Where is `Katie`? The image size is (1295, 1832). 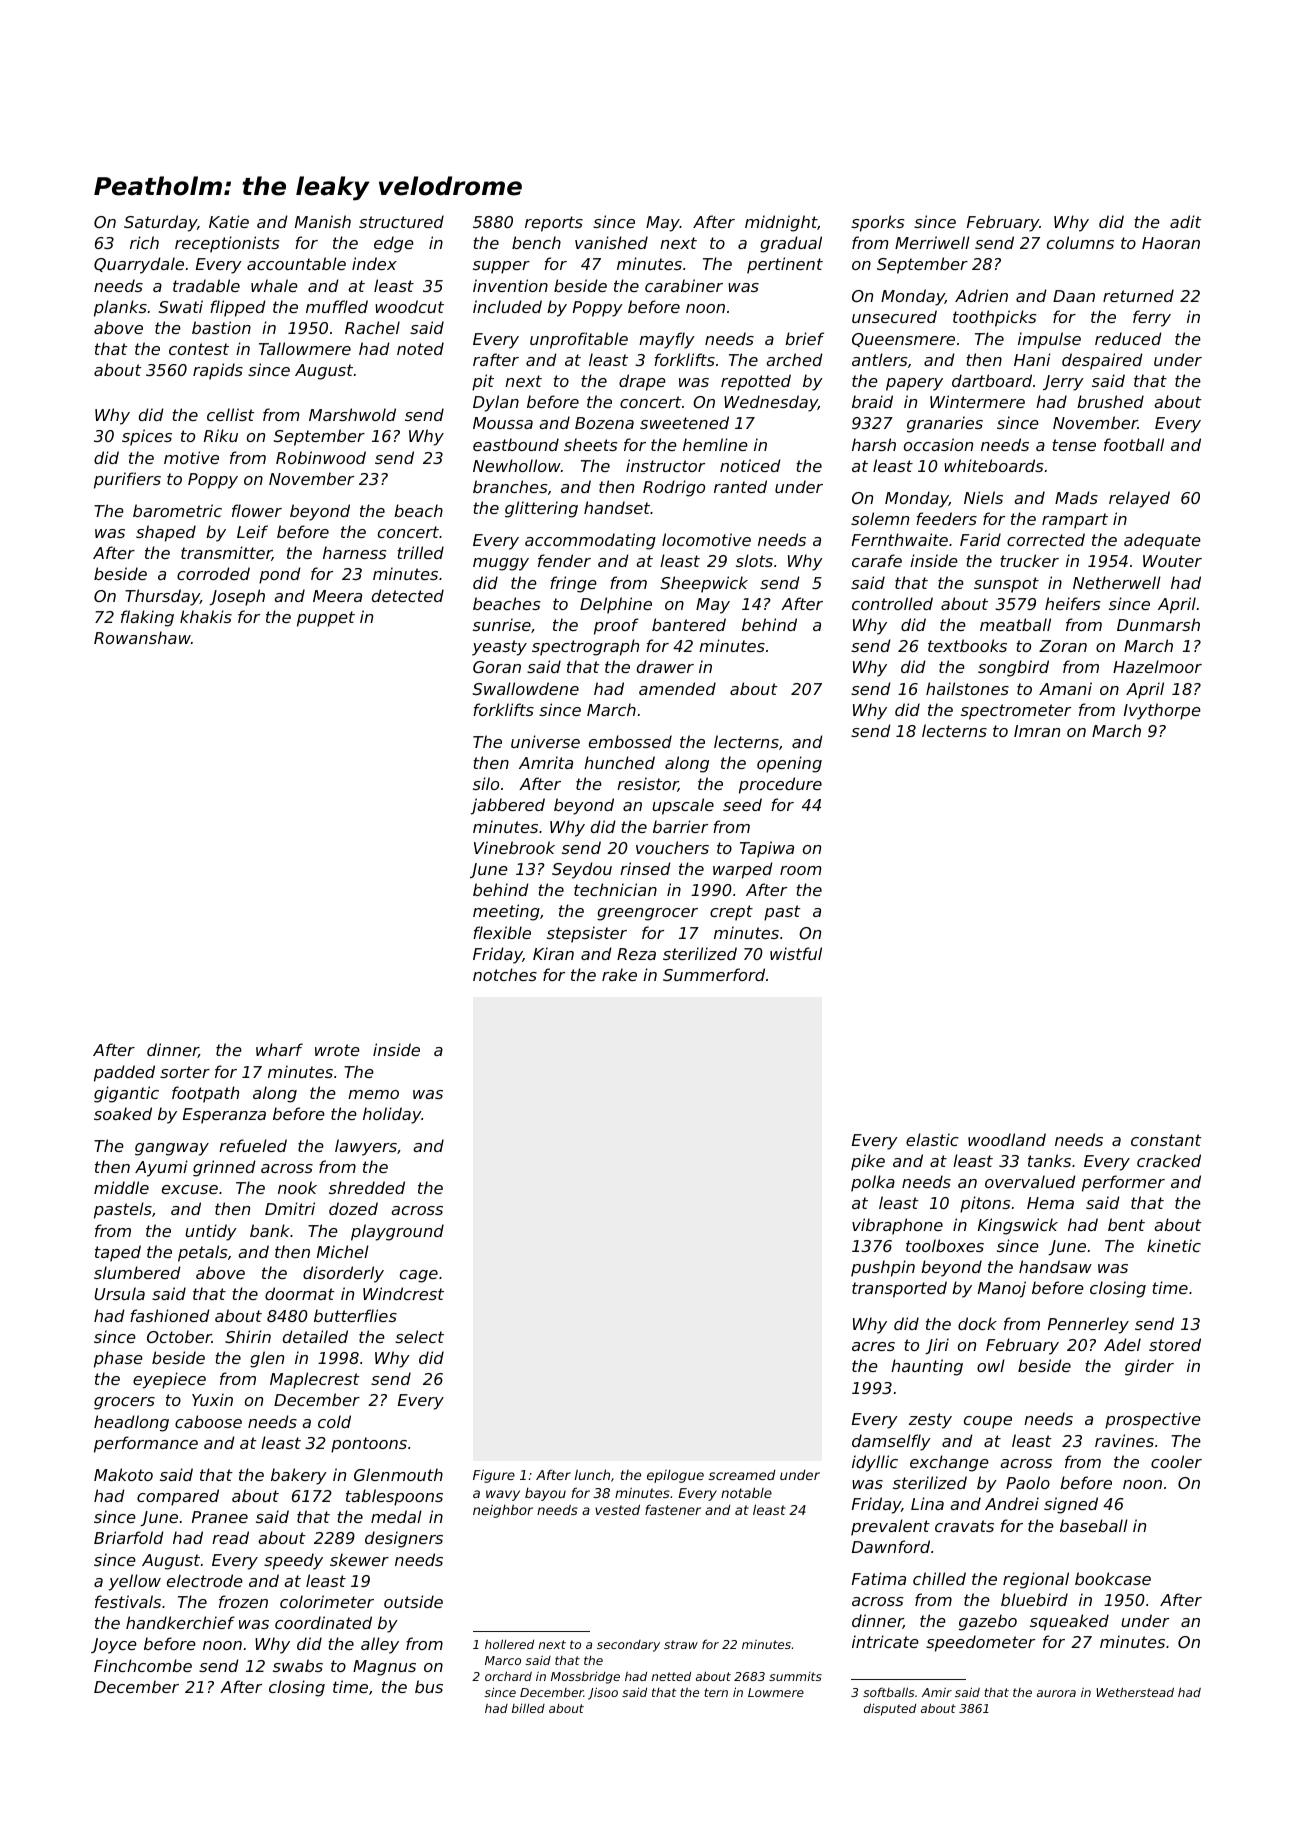 Katie is located at coordinates (229, 221).
